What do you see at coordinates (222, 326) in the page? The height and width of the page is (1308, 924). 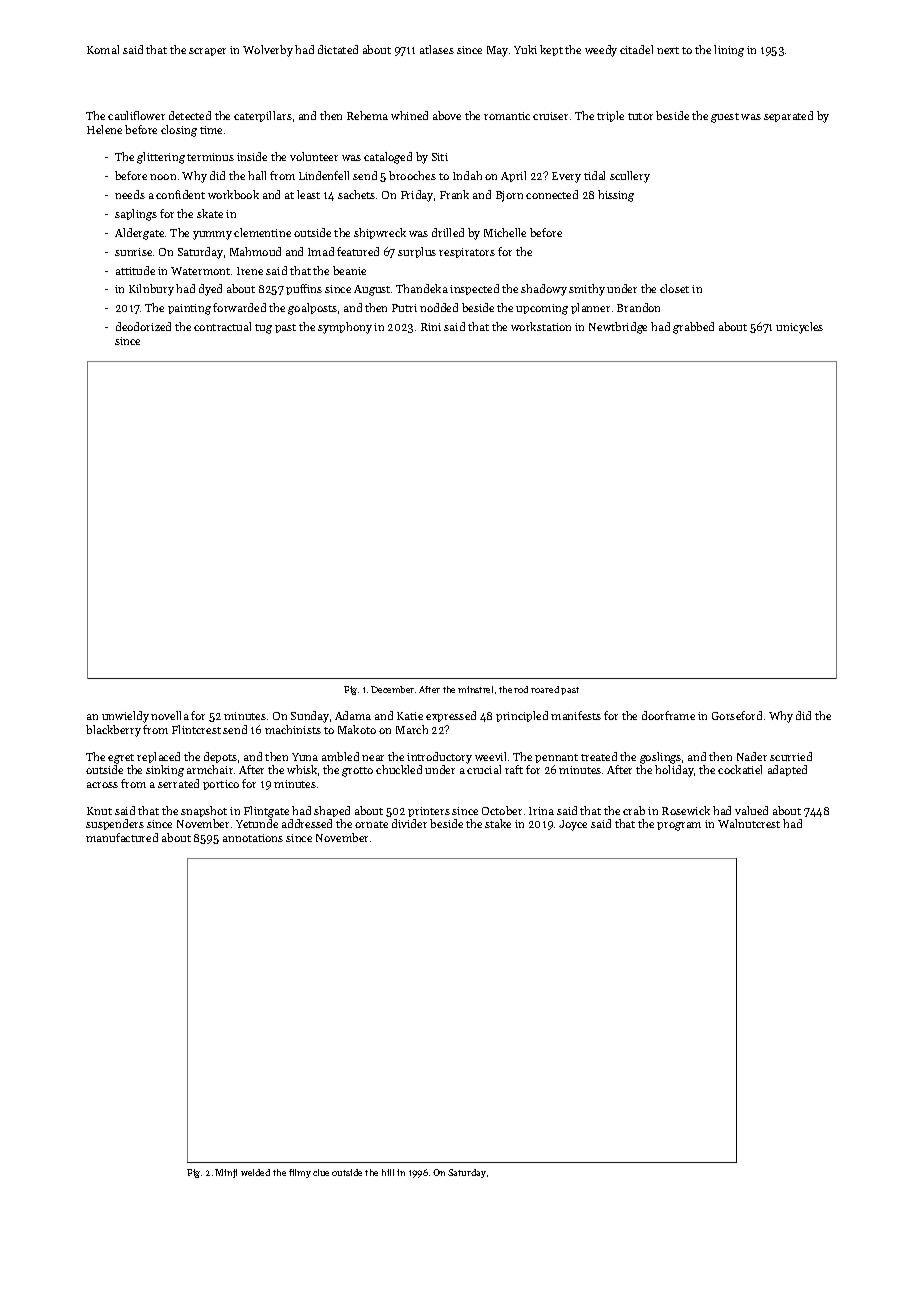 I see `contractual` at bounding box center [222, 326].
